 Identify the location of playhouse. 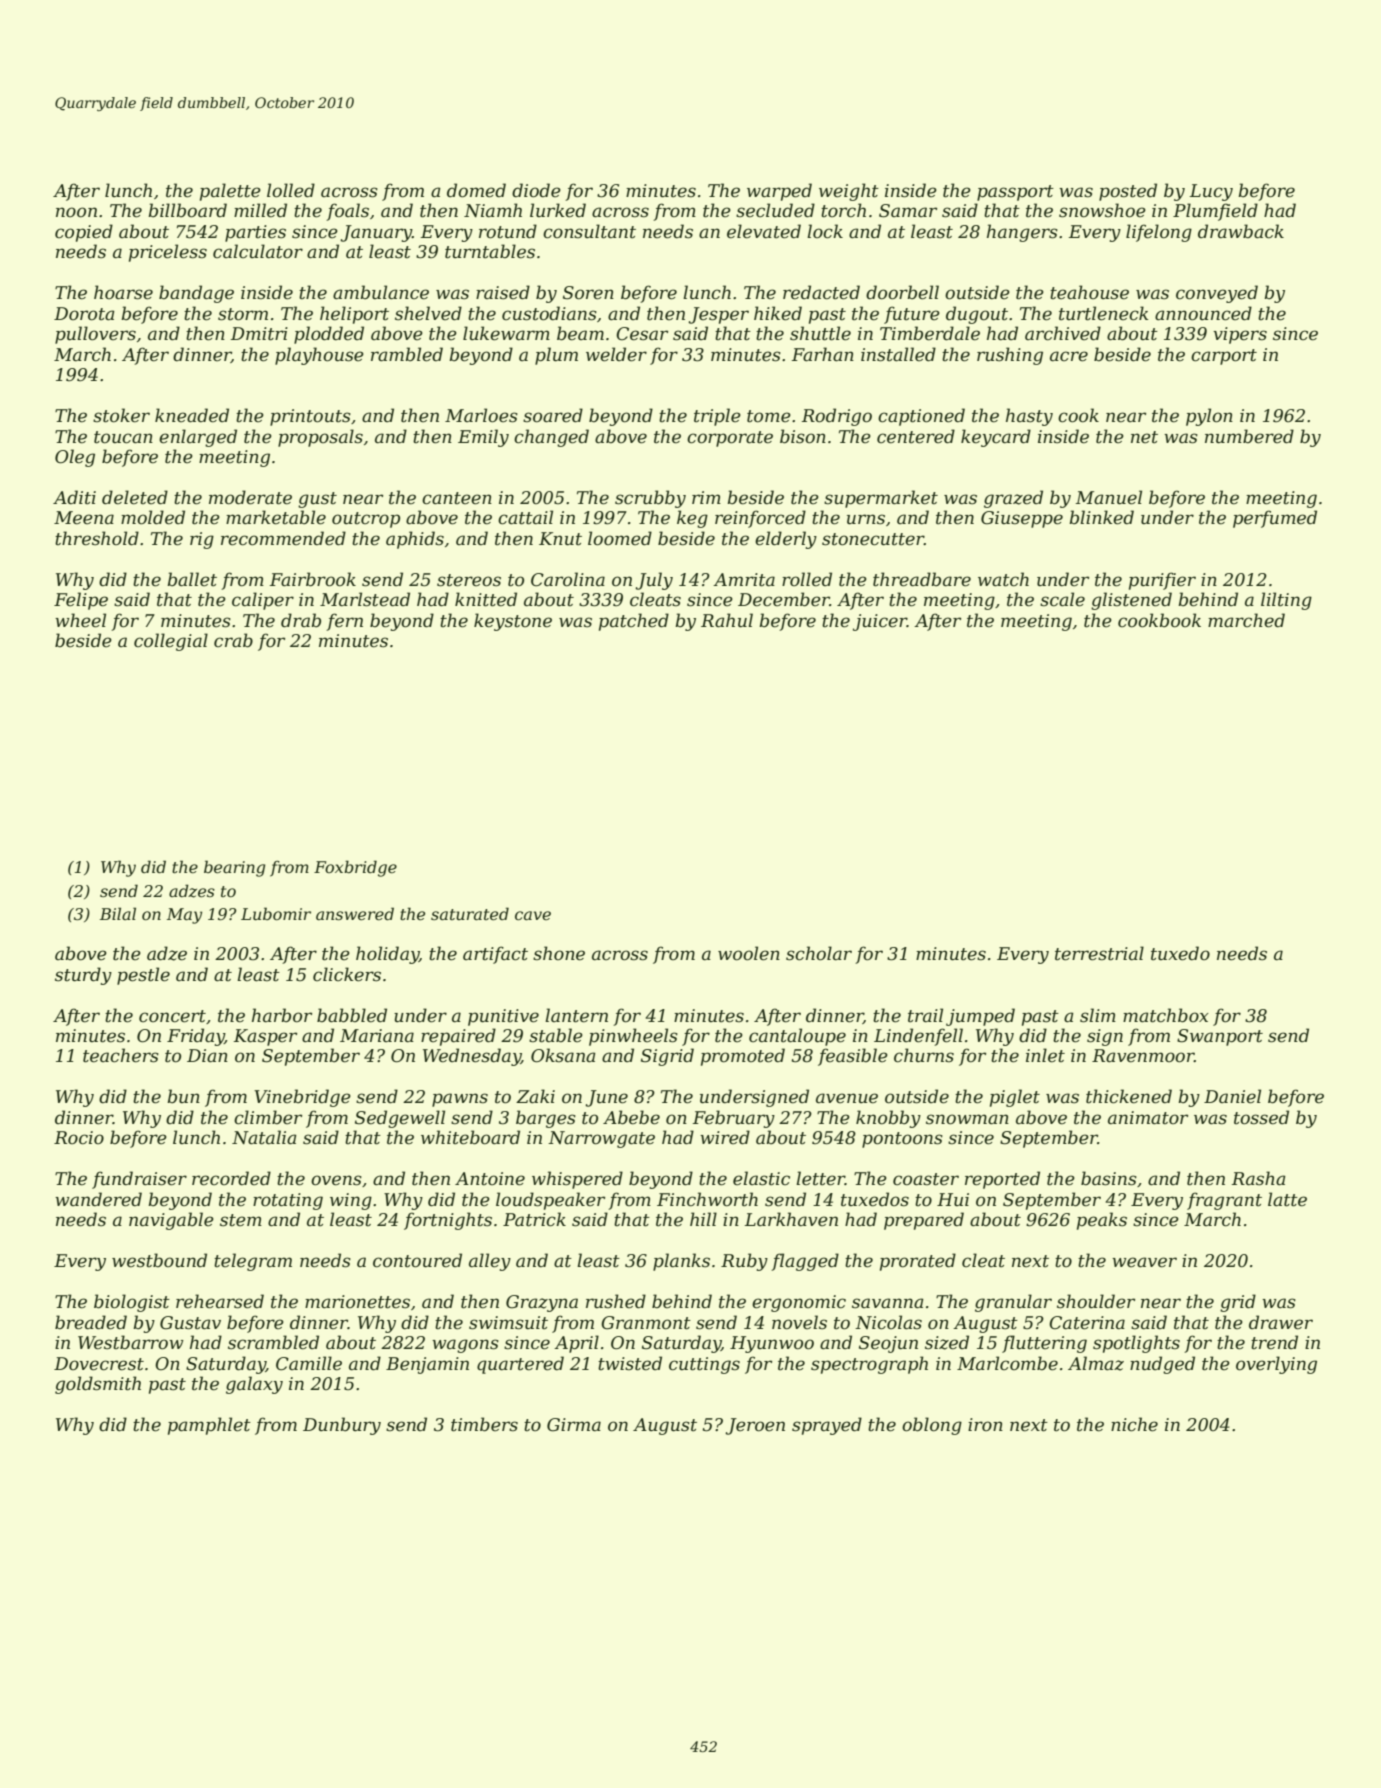
(319, 356).
